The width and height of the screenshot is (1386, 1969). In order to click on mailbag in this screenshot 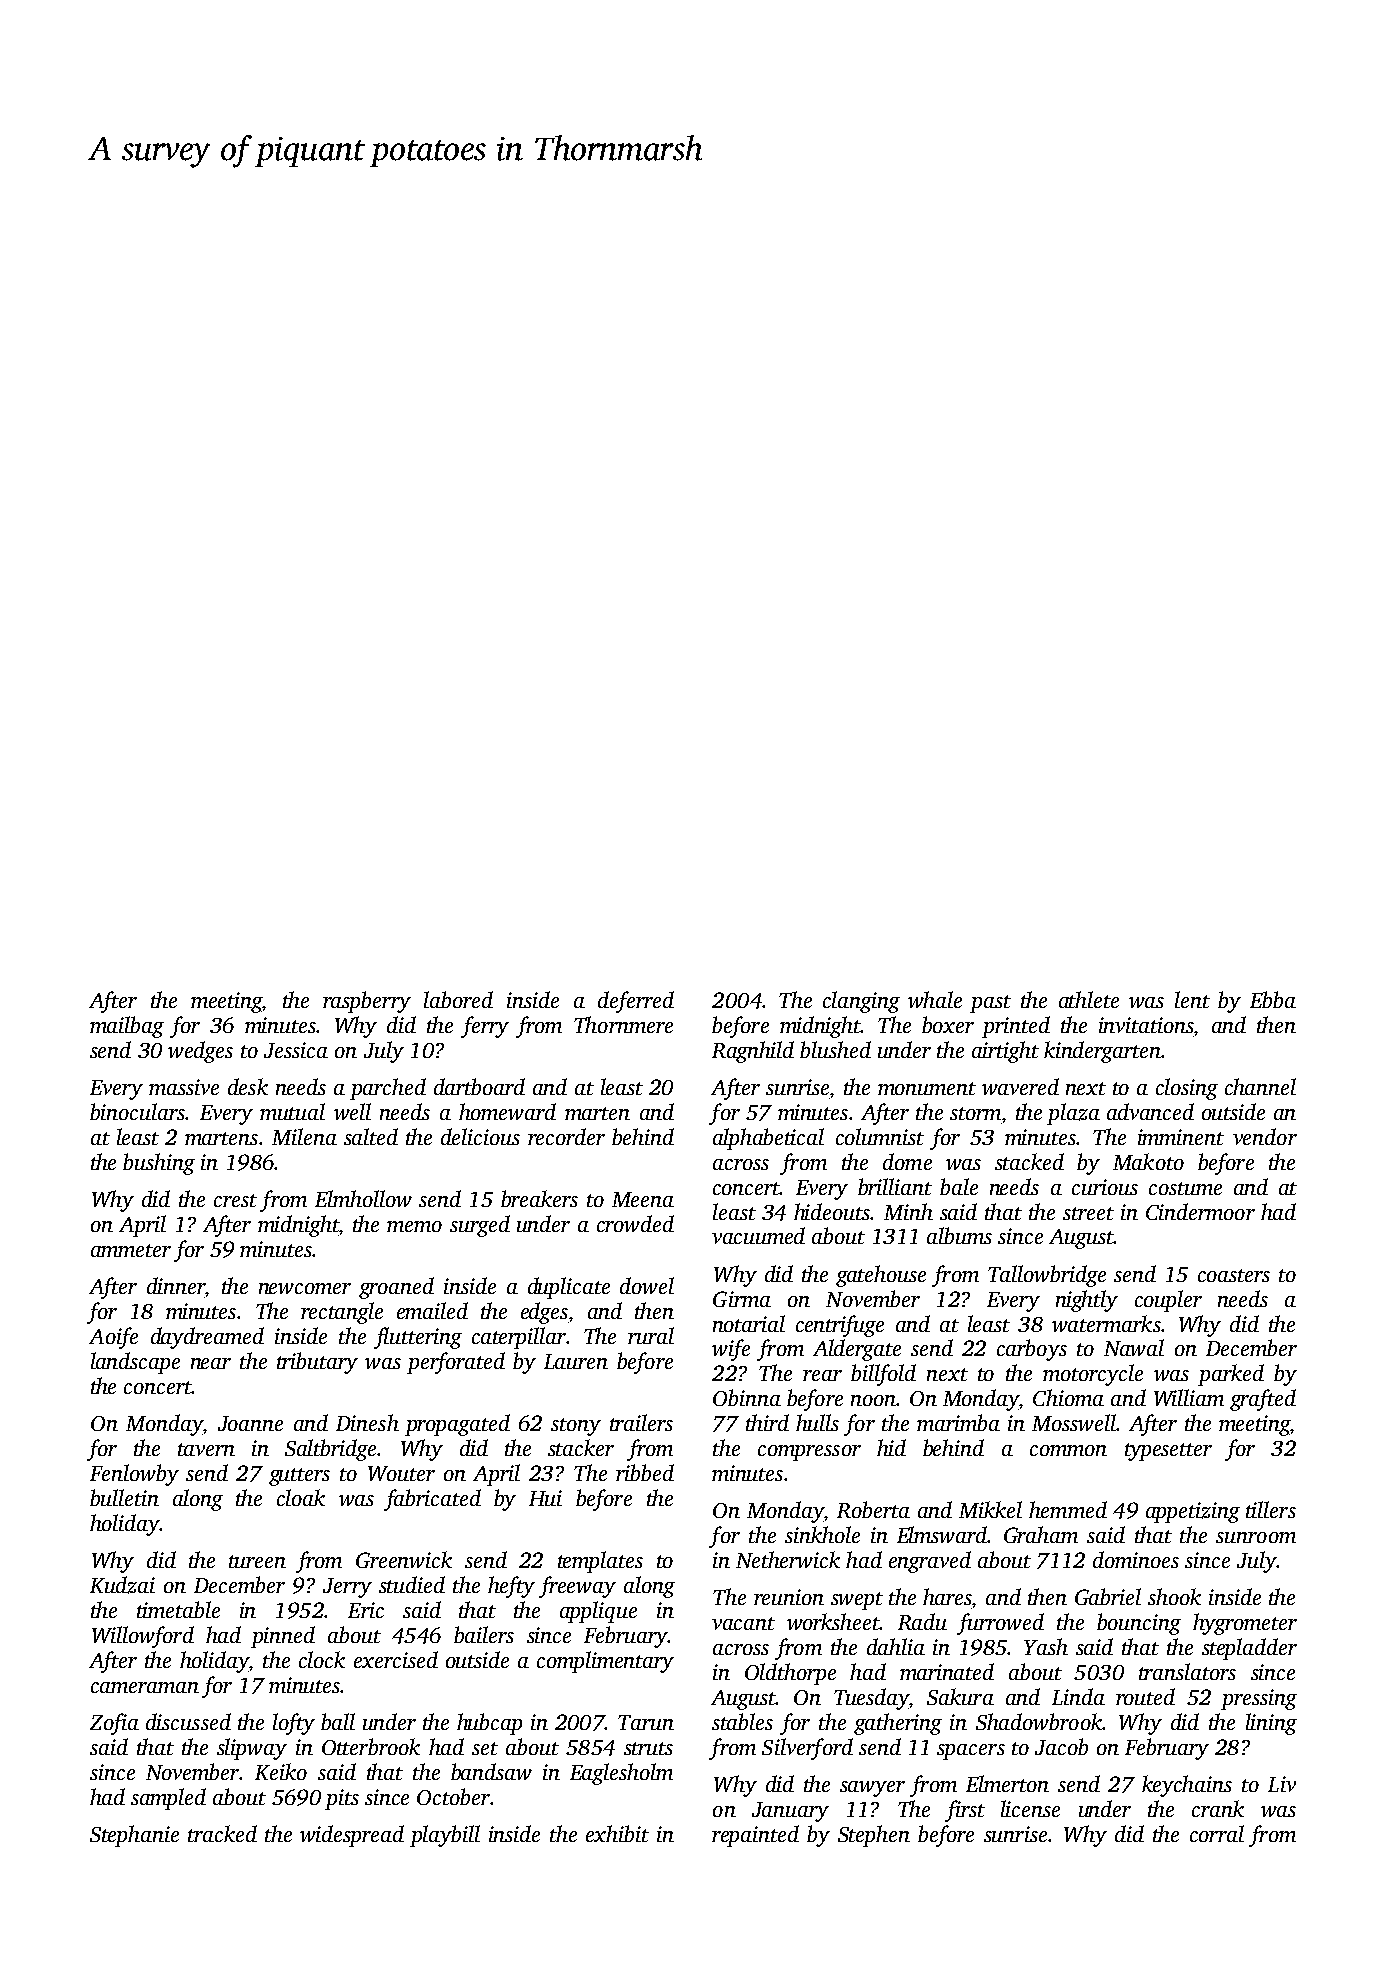, I will do `click(127, 1027)`.
